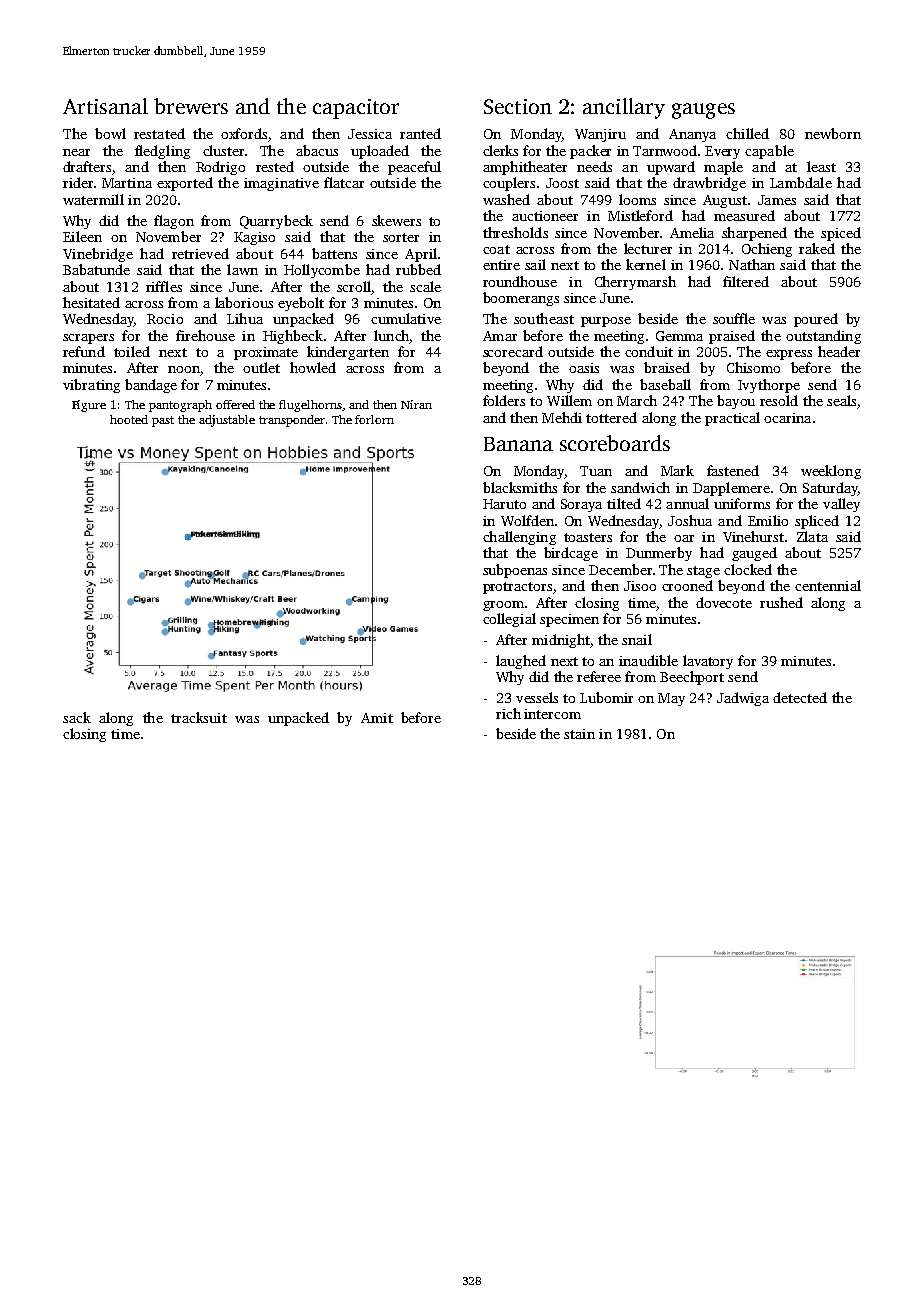 The width and height of the document is (924, 1308). I want to click on challenging, so click(519, 538).
